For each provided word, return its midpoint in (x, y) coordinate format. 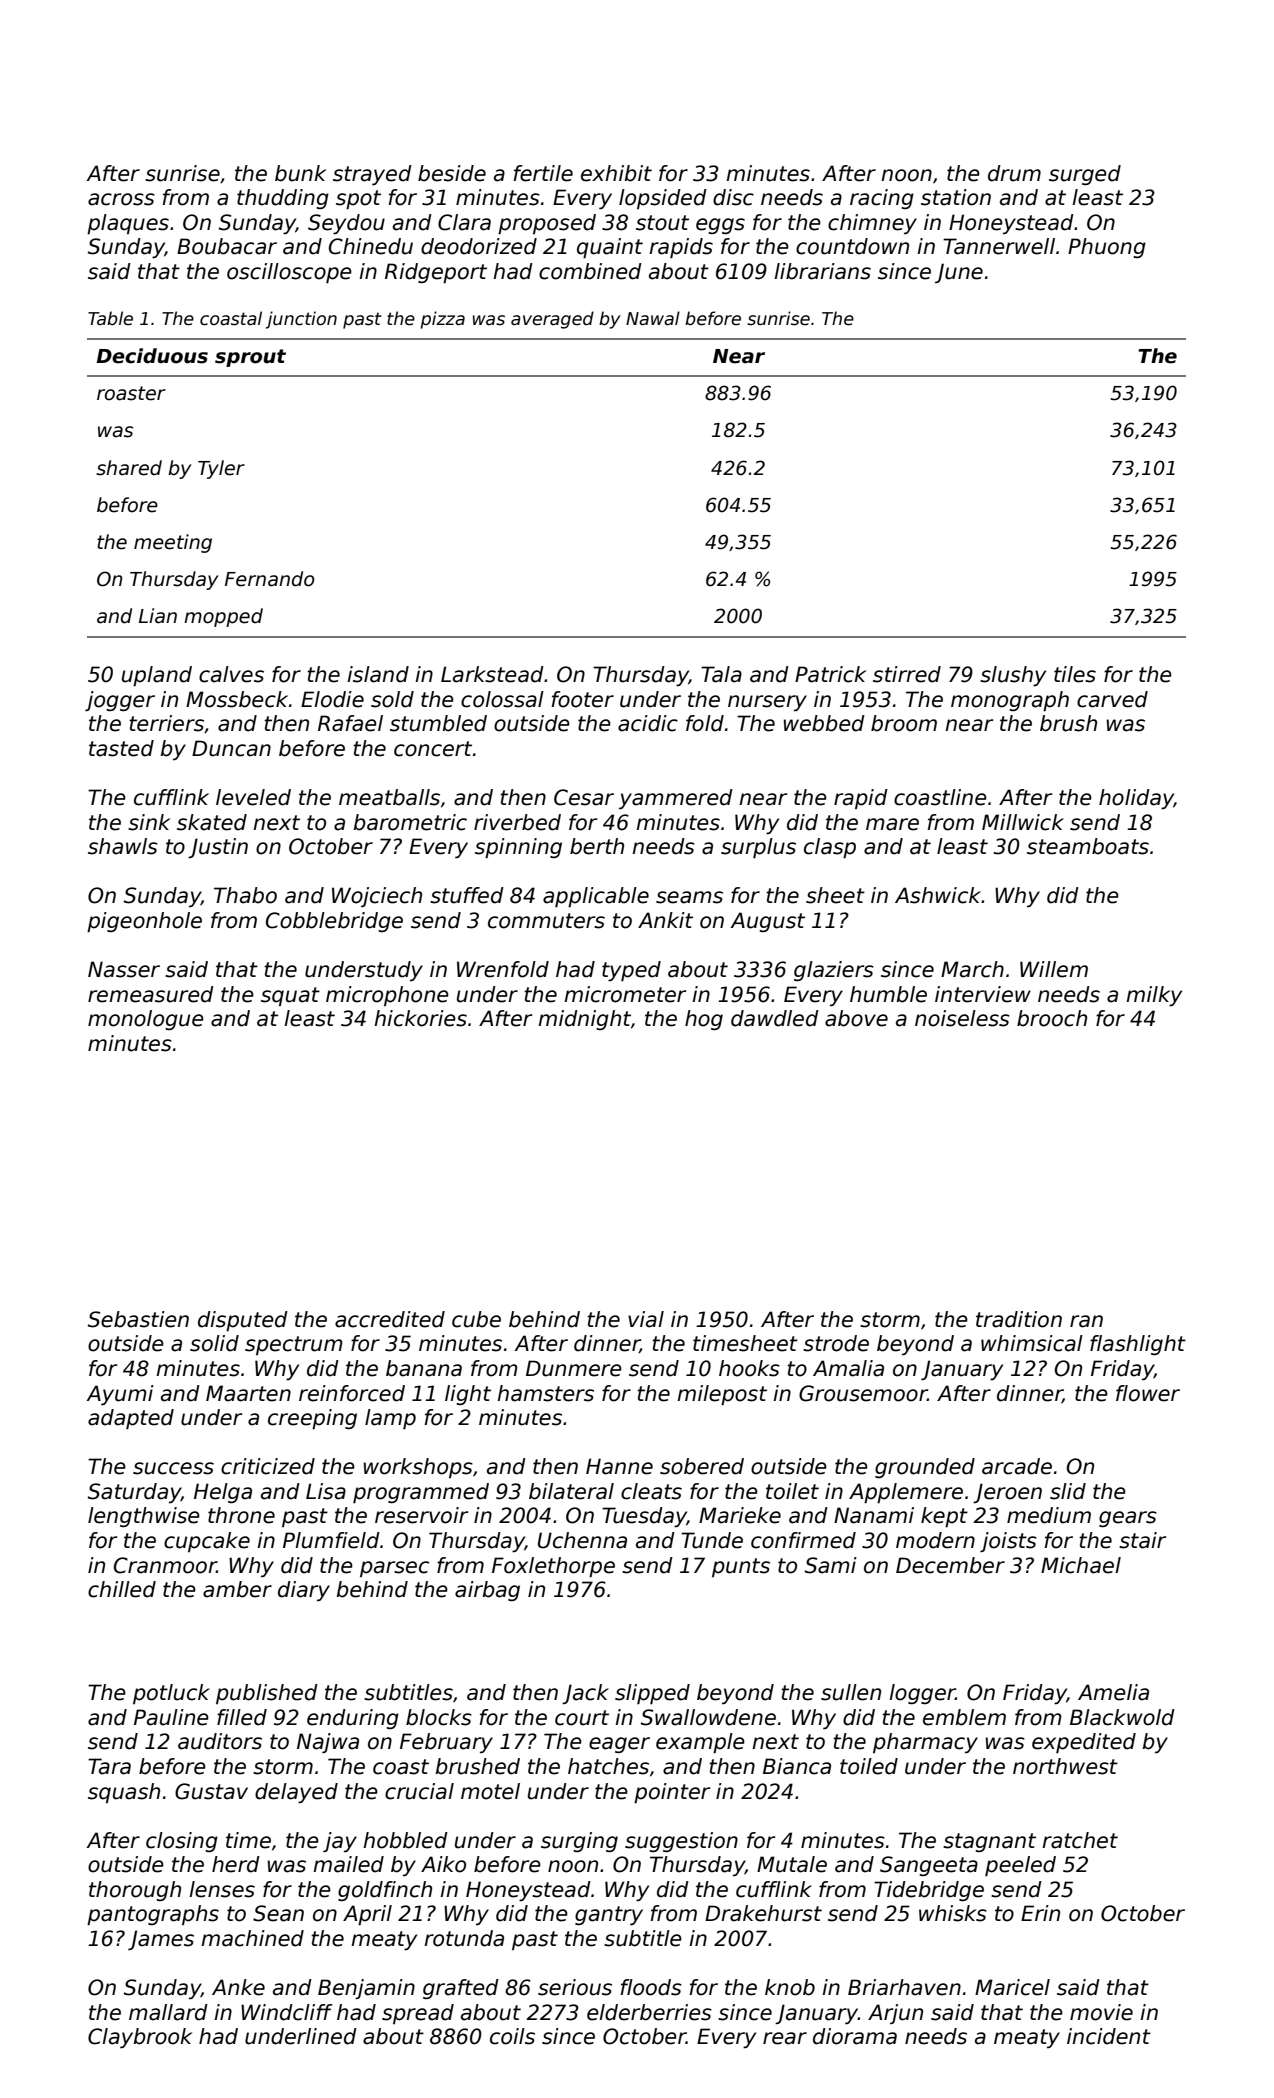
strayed (372, 175)
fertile (543, 173)
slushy (1013, 676)
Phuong (1107, 248)
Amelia (1113, 1692)
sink (149, 822)
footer (582, 699)
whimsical (1032, 1343)
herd (236, 1864)
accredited (390, 1319)
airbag (487, 1591)
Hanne (619, 1466)
